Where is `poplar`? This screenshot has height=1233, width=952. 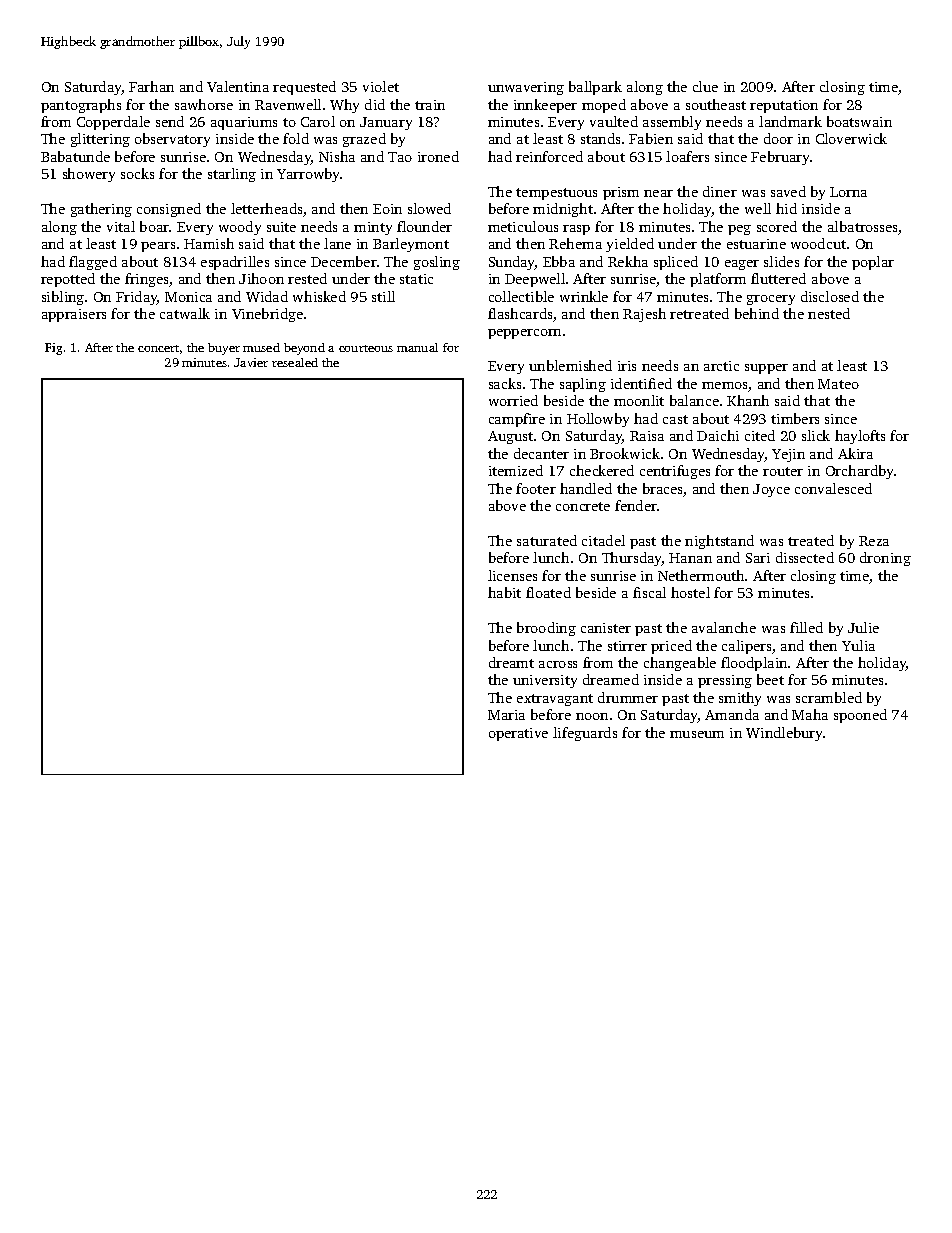
poplar is located at coordinates (873, 263).
